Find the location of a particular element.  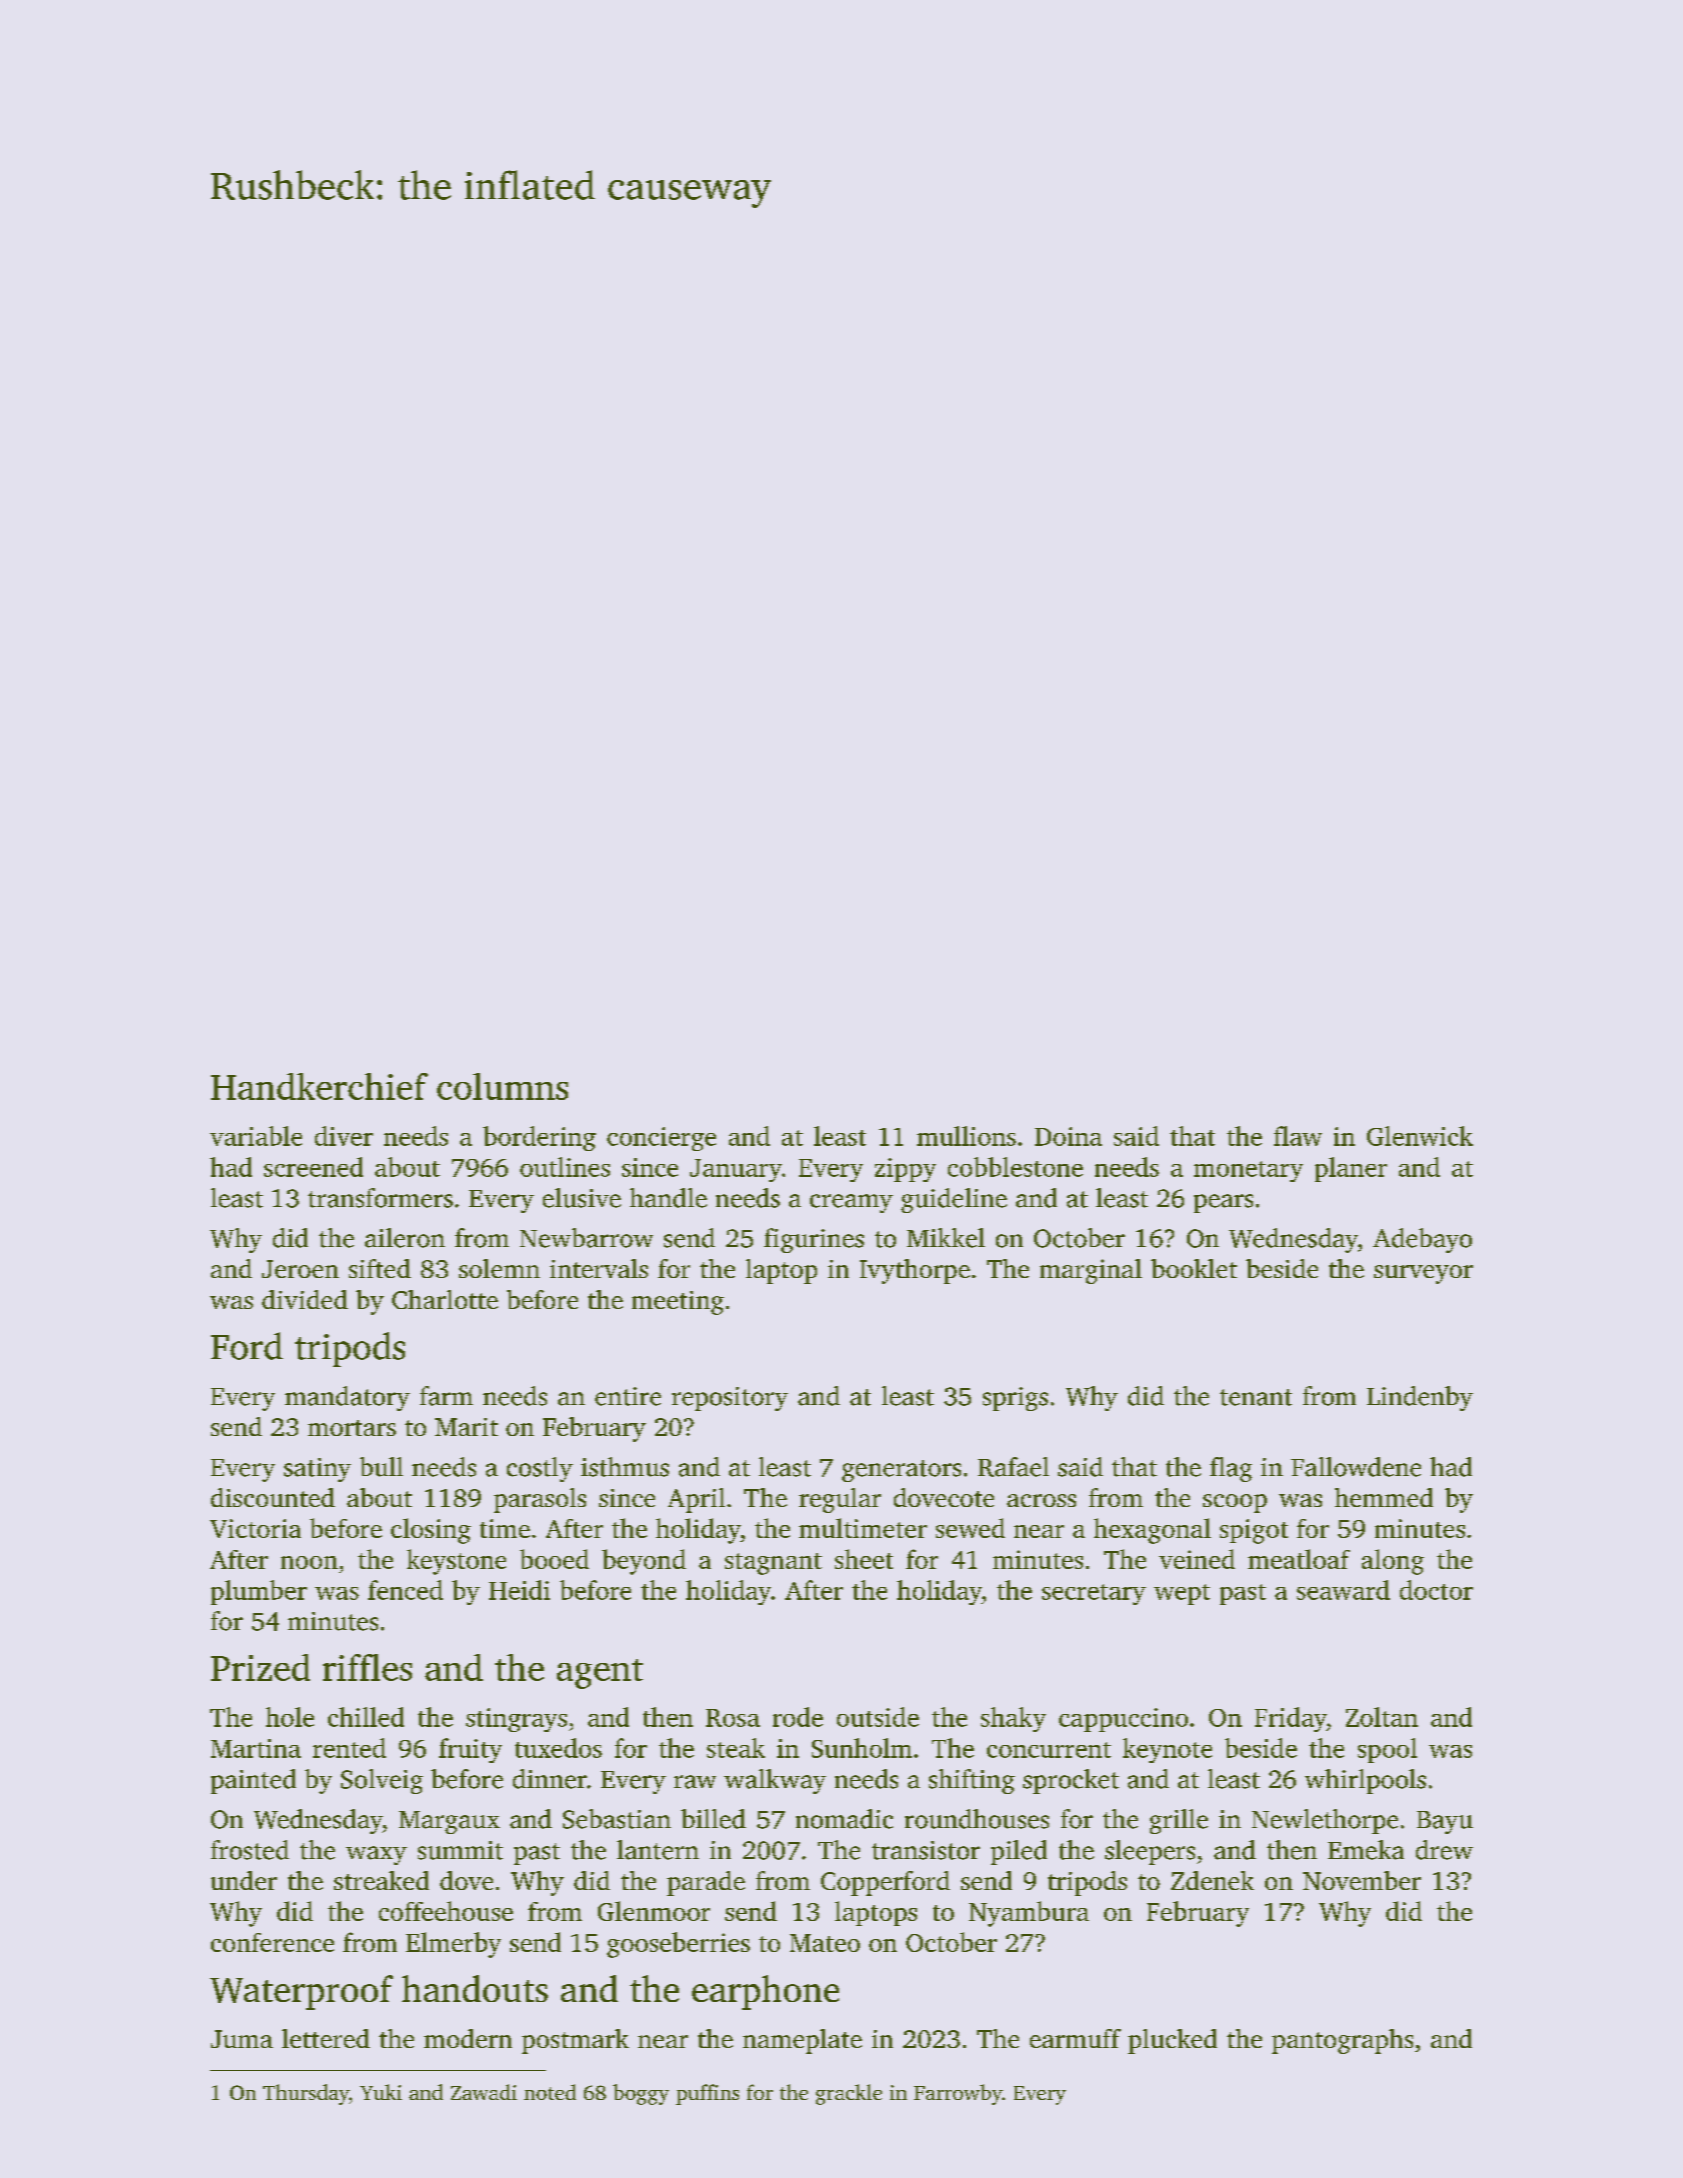

Farrowby is located at coordinates (958, 2094).
